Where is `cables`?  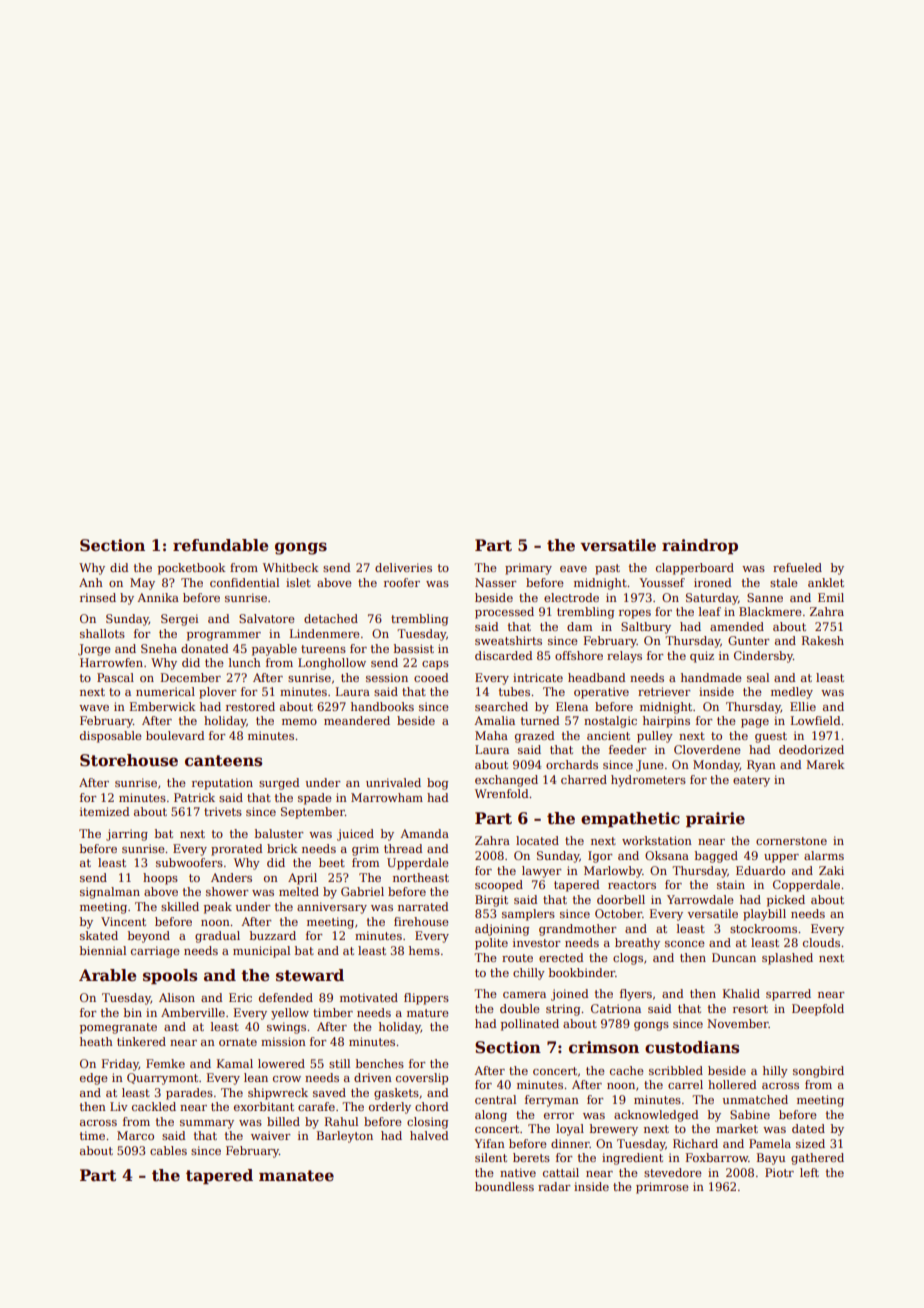 cables is located at coordinates (168, 1150).
